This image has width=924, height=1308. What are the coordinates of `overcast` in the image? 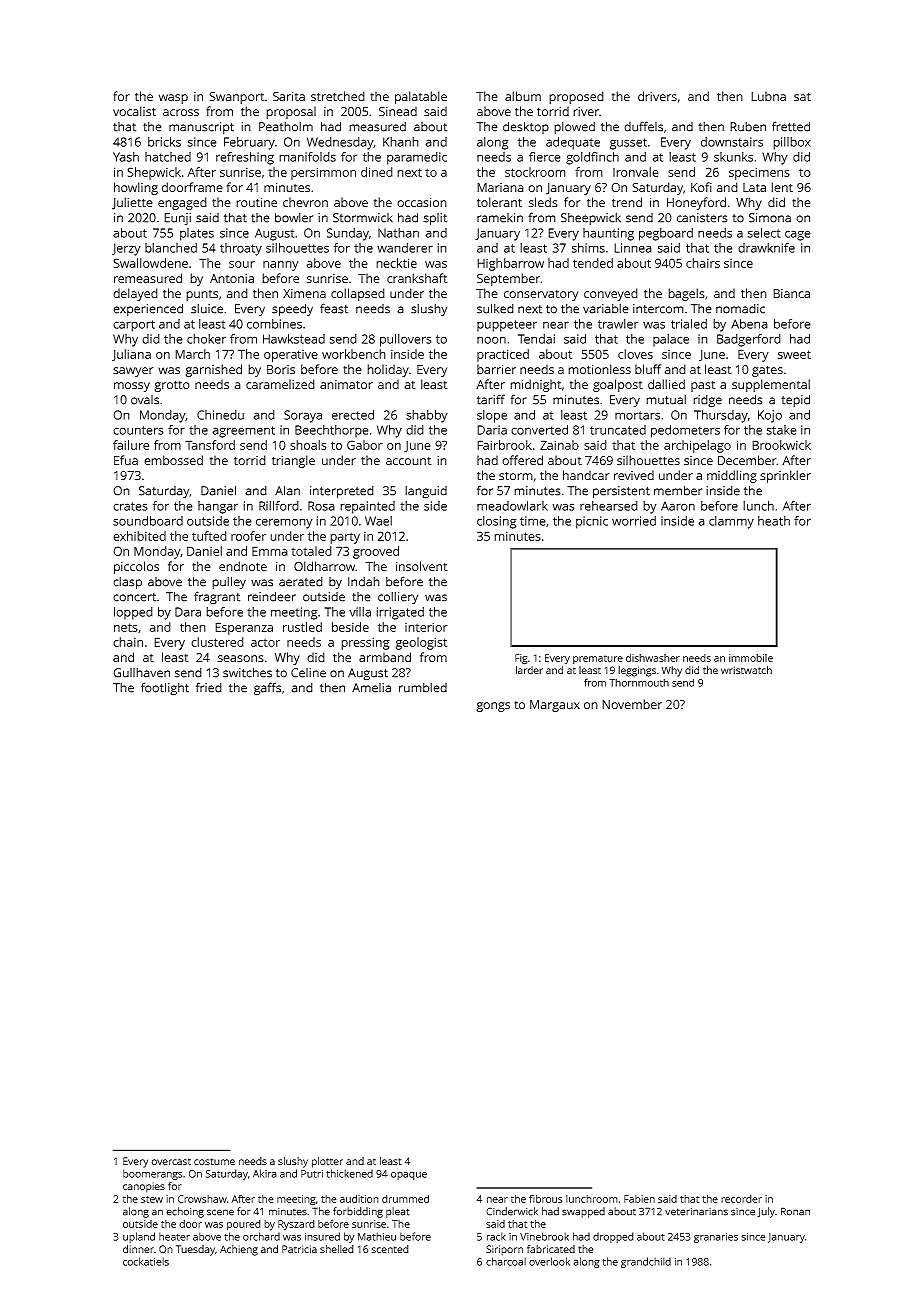 It's located at (171, 1161).
